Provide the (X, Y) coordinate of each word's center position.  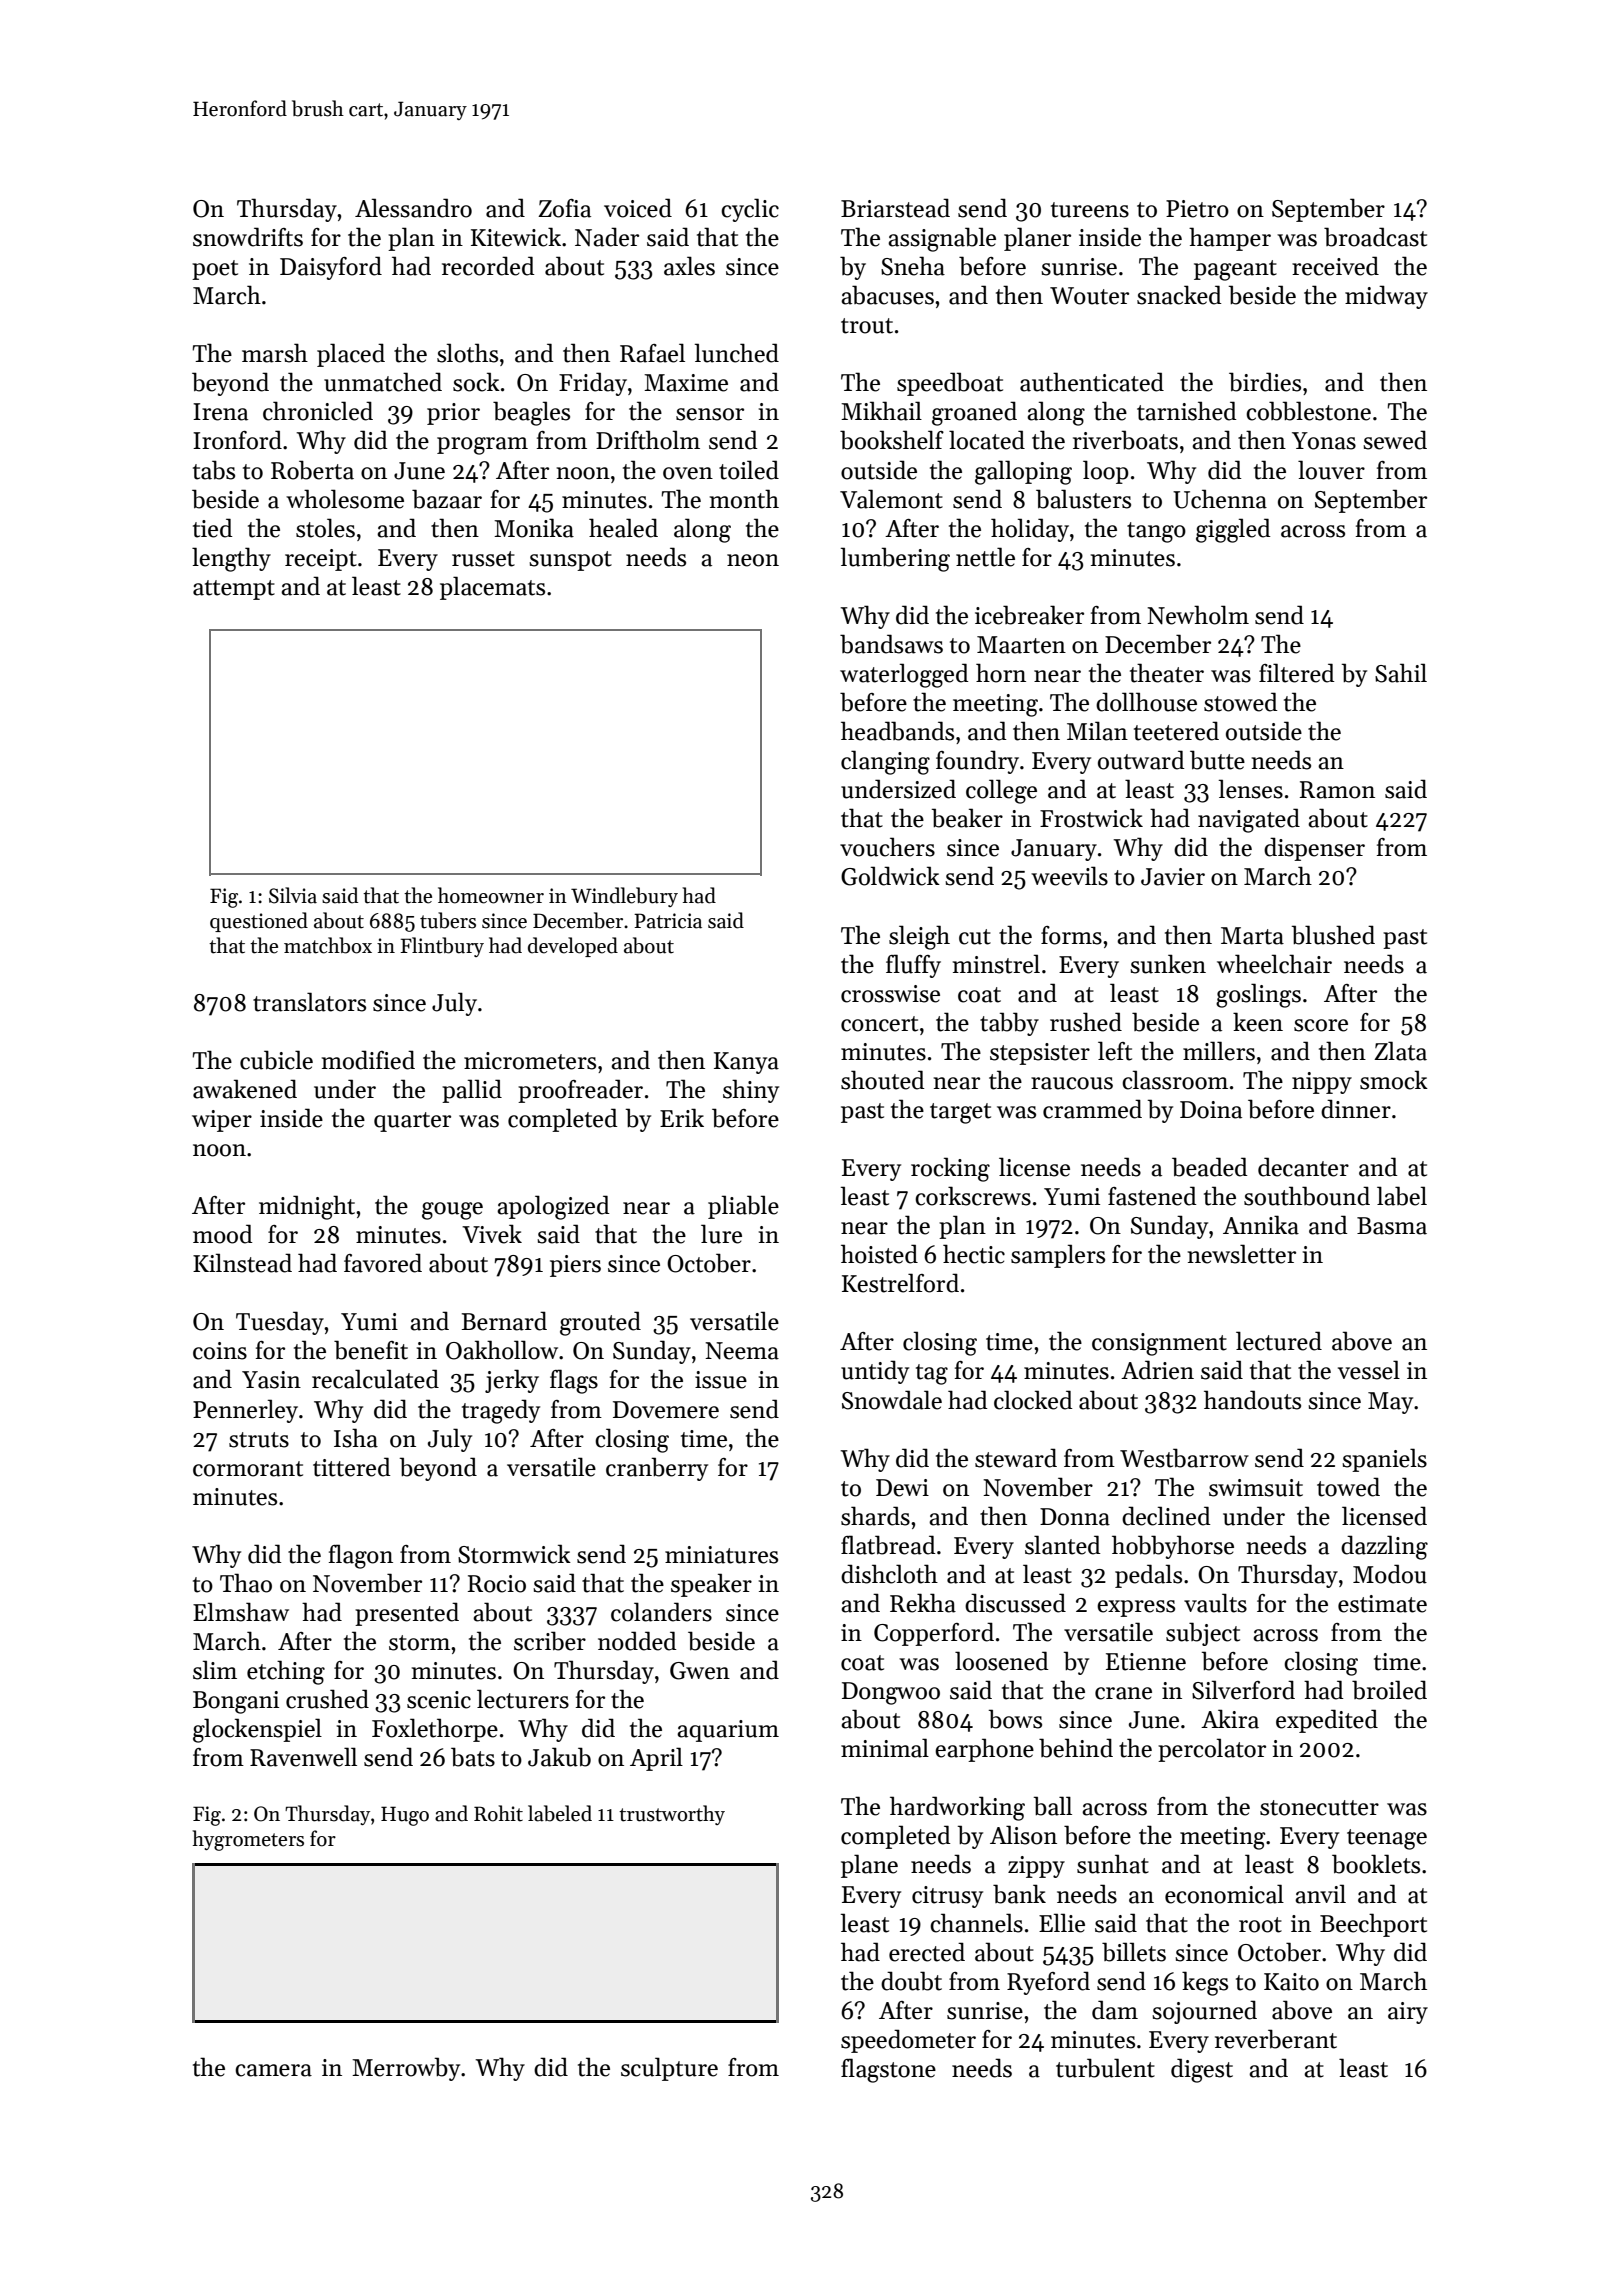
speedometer (908, 2041)
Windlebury (624, 897)
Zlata (1400, 1051)
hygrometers (248, 1840)
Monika (534, 528)
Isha (356, 1438)
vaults (1215, 1603)
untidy (875, 1372)
